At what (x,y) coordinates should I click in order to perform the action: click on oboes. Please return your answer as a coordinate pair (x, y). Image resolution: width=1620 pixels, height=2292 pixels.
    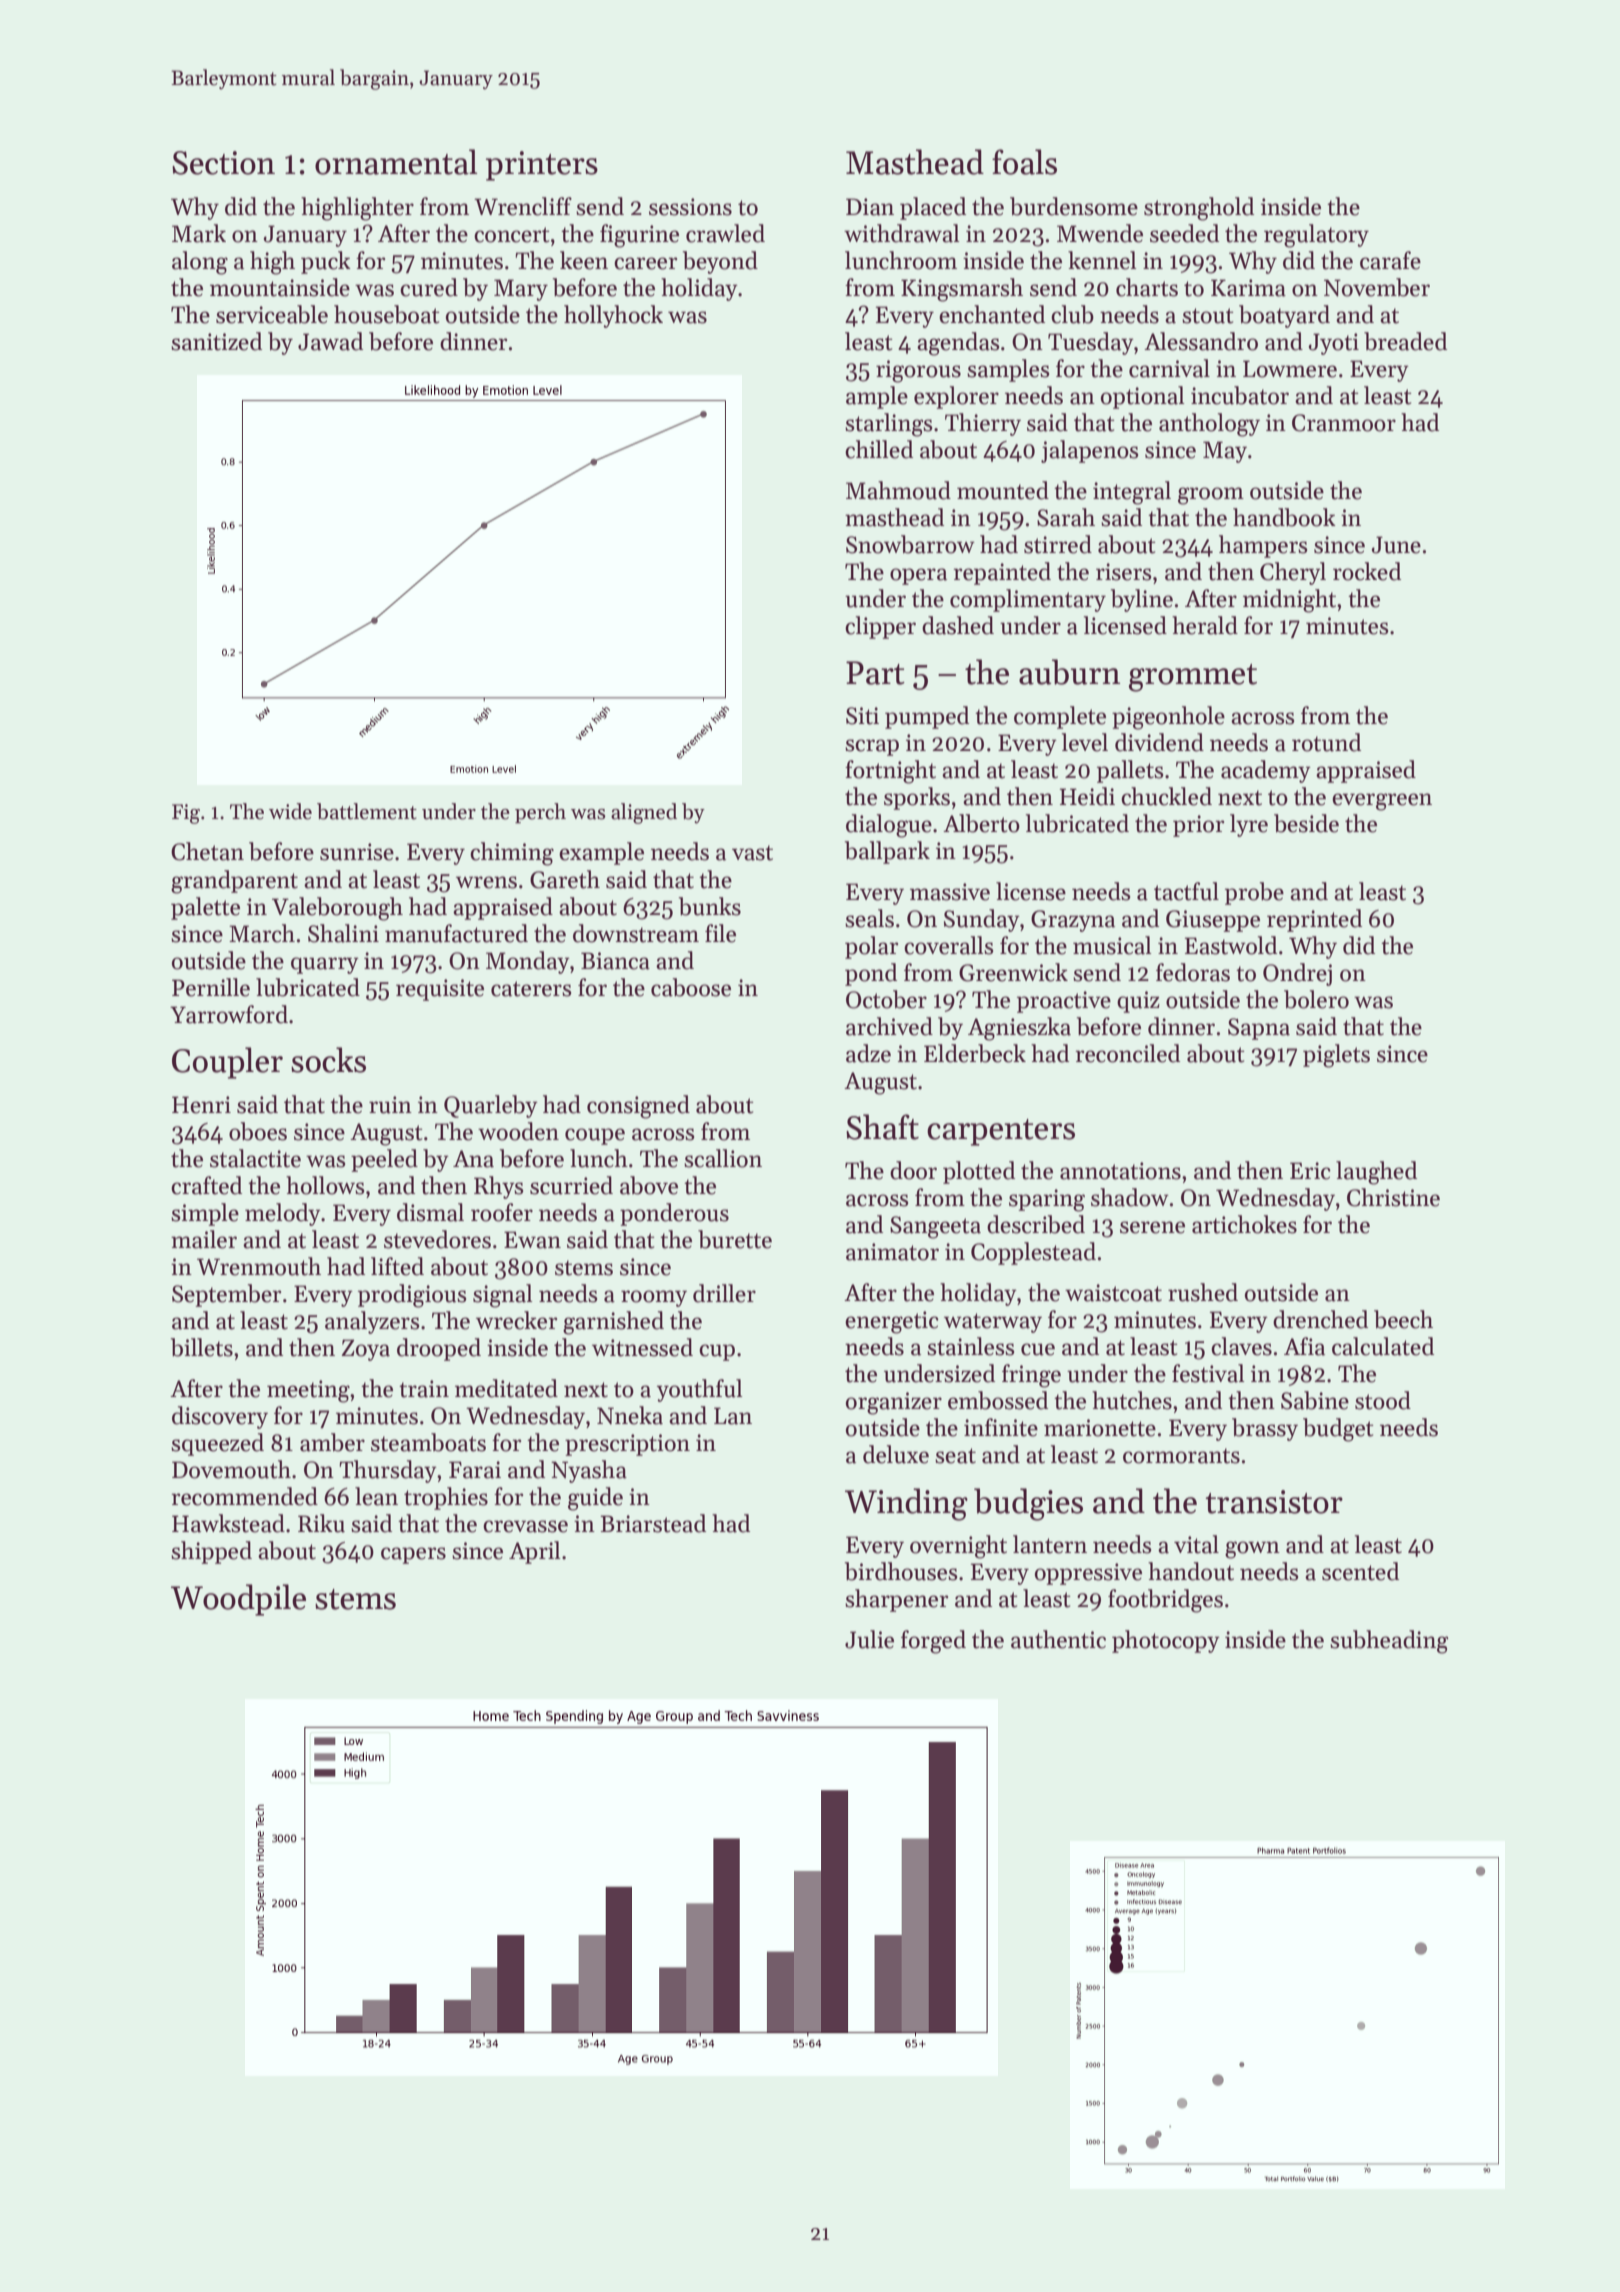
    Looking at the image, I should click on (258, 1131).
